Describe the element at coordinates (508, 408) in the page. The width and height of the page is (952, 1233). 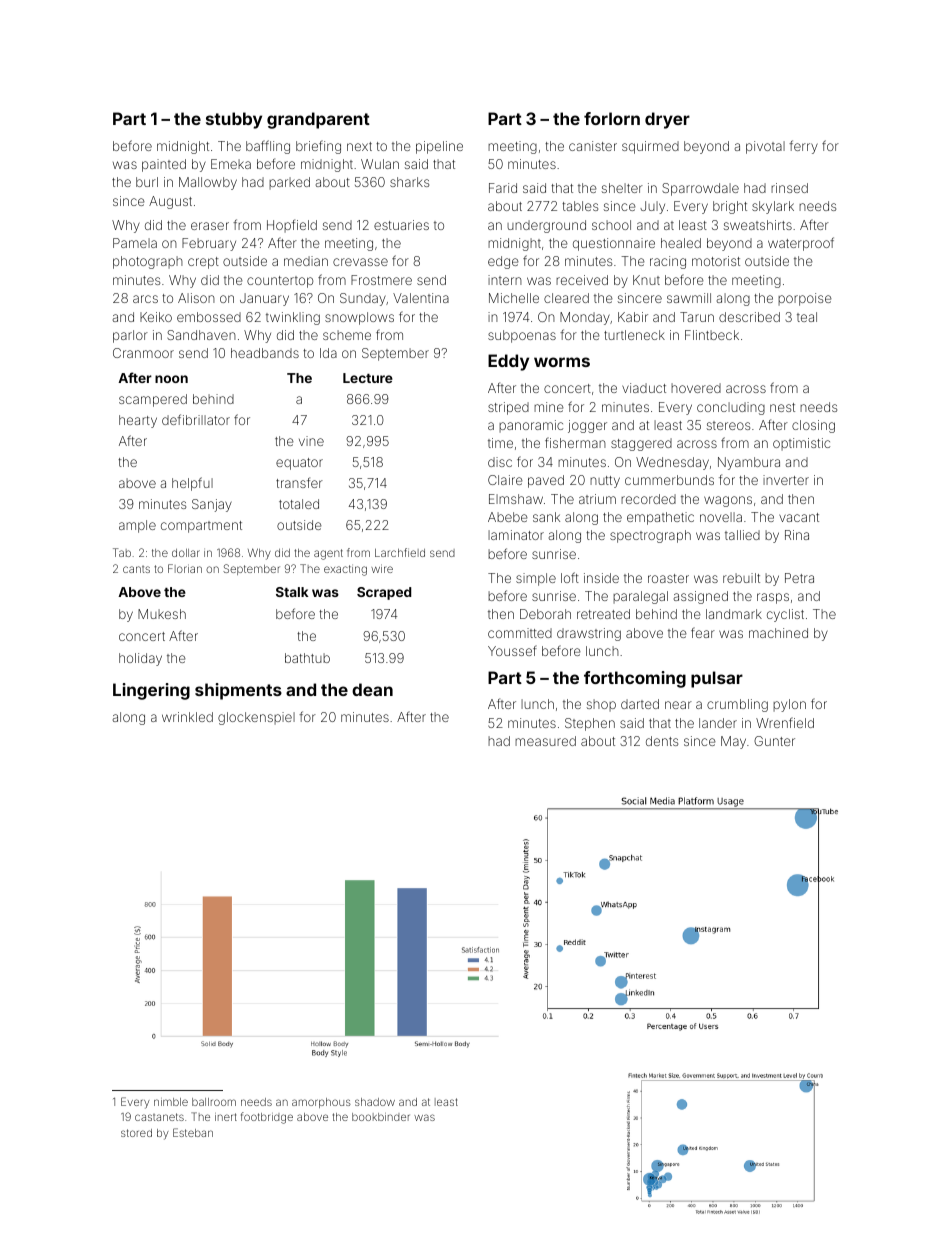
I see `striped` at that location.
